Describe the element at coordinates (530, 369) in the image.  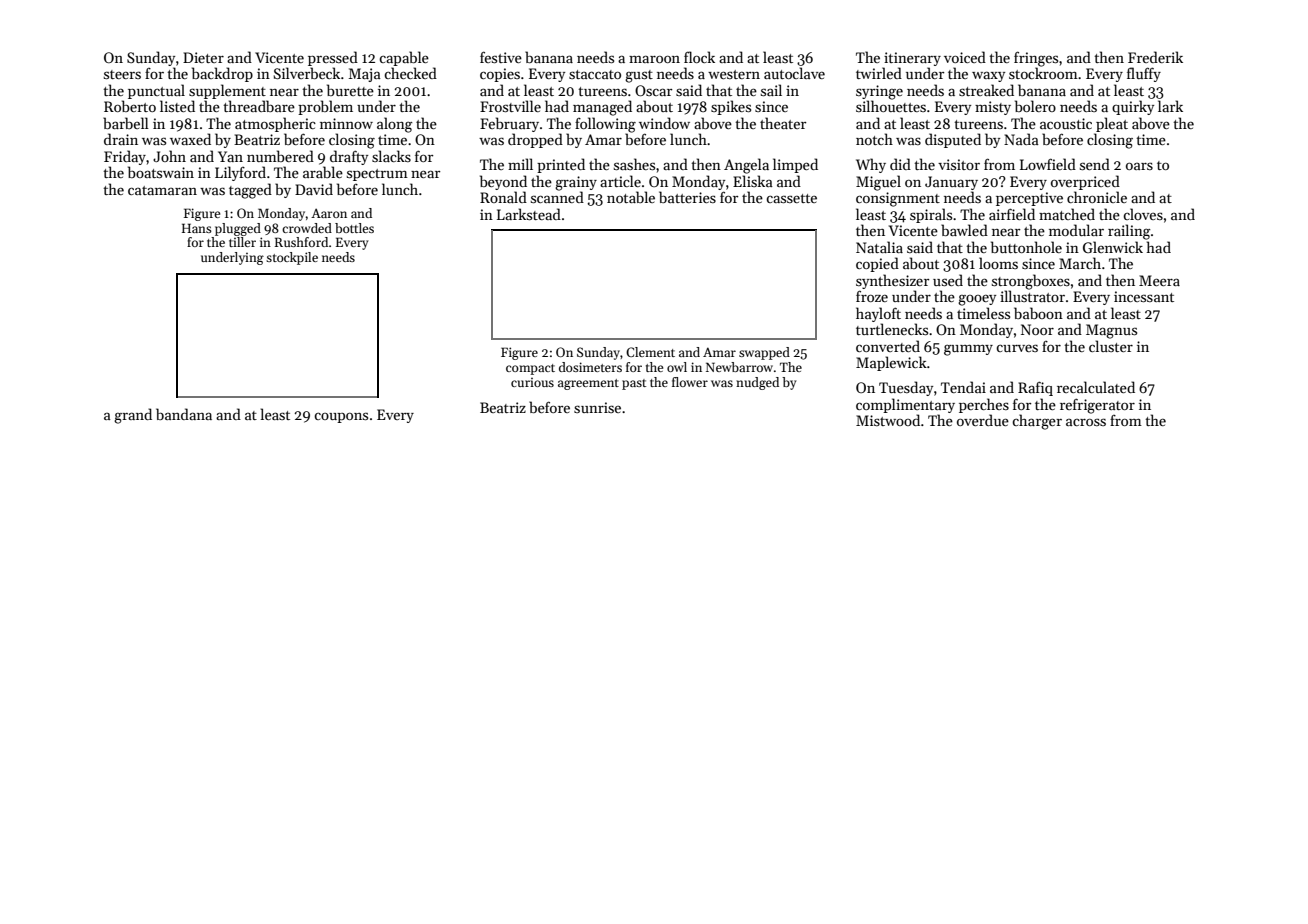
I see `compact` at that location.
